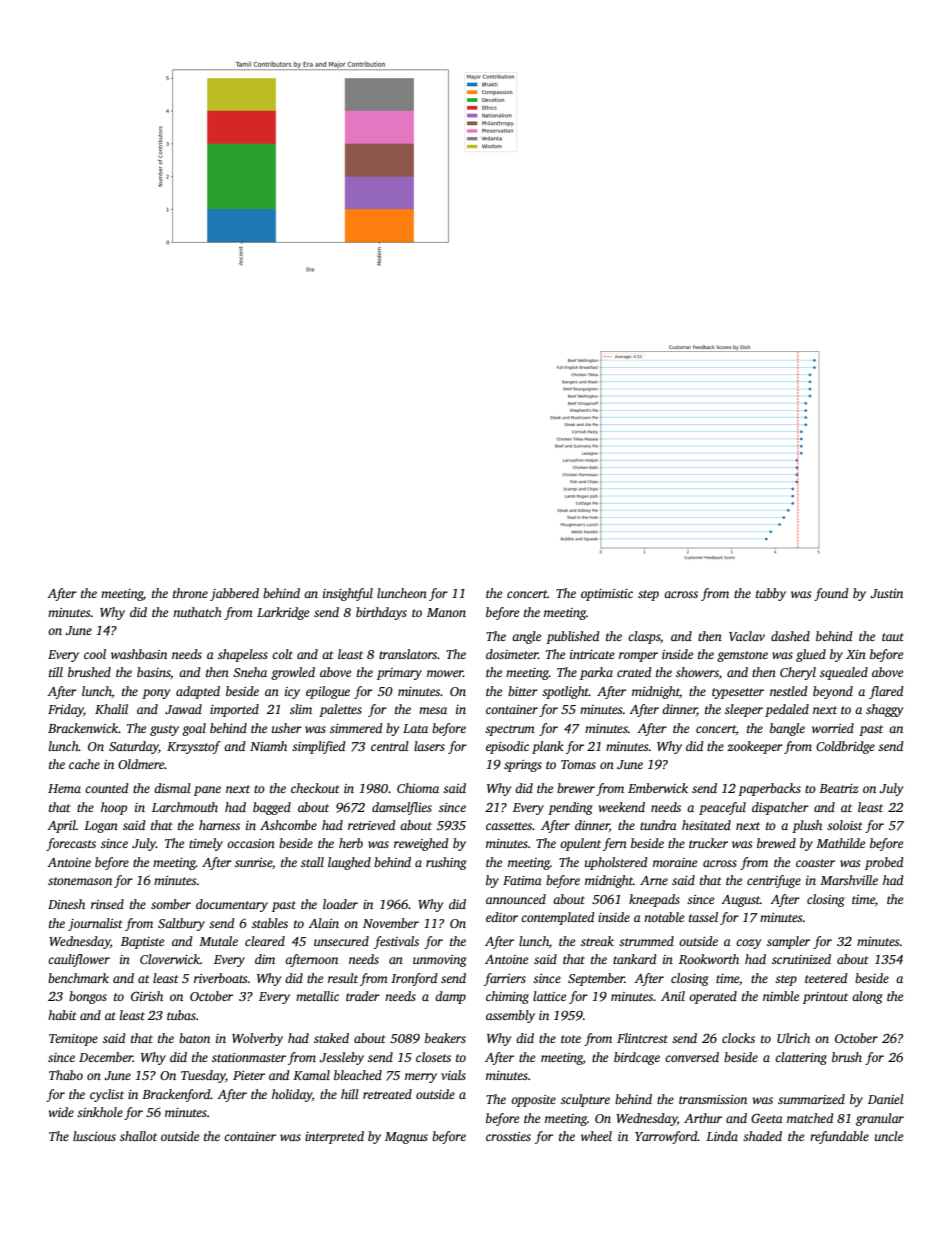 This screenshot has width=952, height=1233. What do you see at coordinates (292, 1095) in the screenshot?
I see `holiday` at bounding box center [292, 1095].
